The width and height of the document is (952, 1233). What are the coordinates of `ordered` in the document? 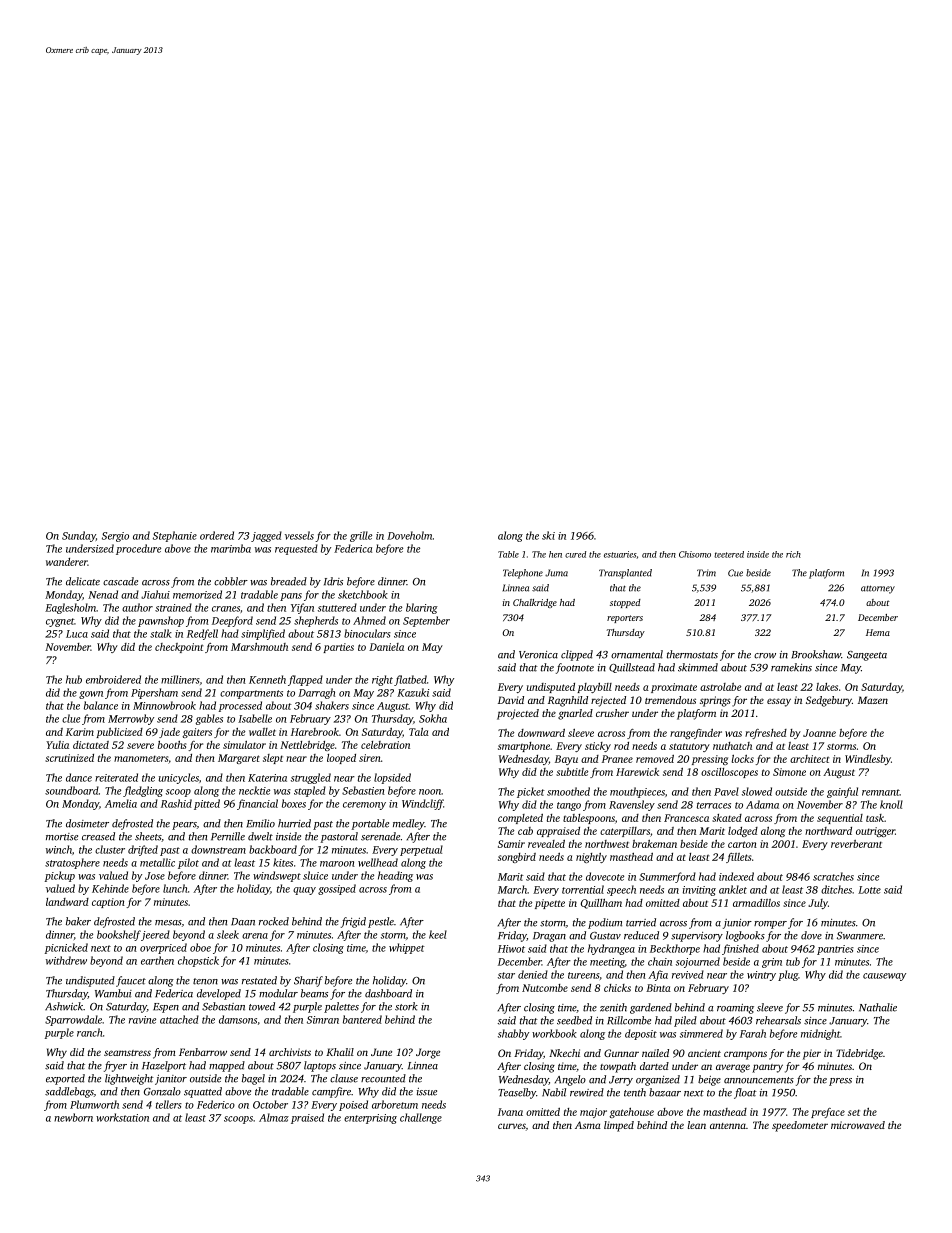 It's located at (217, 535).
